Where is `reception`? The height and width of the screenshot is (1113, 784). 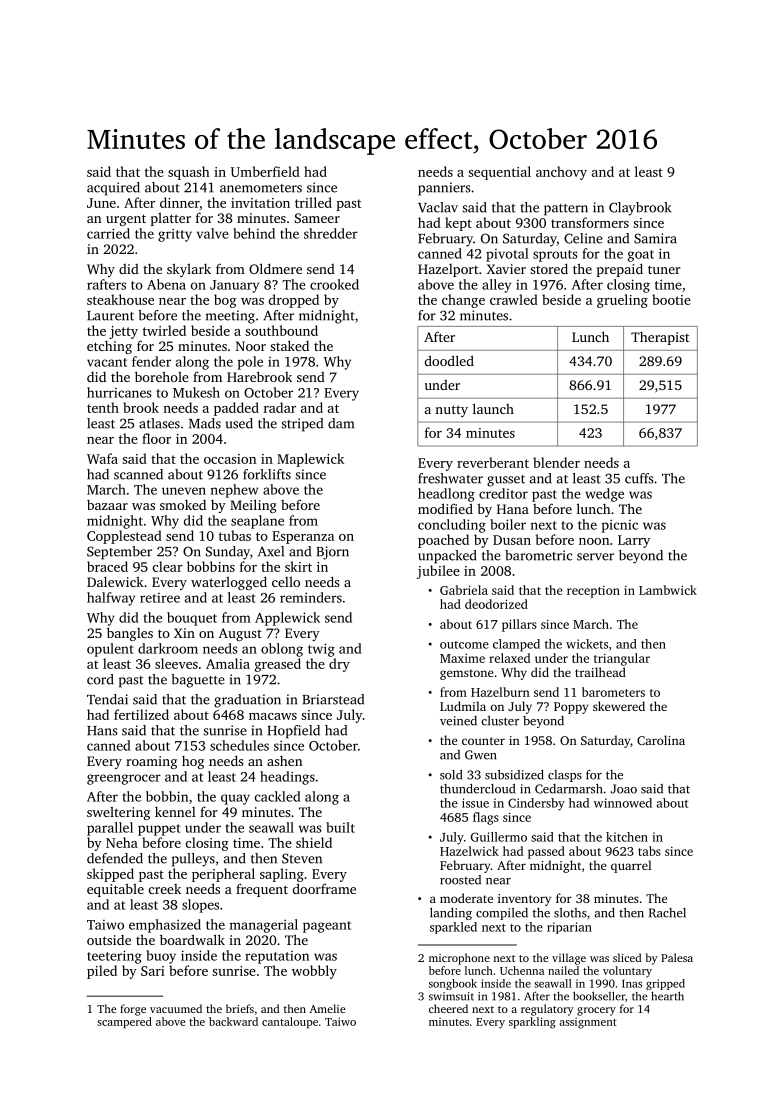 reception is located at coordinates (593, 592).
